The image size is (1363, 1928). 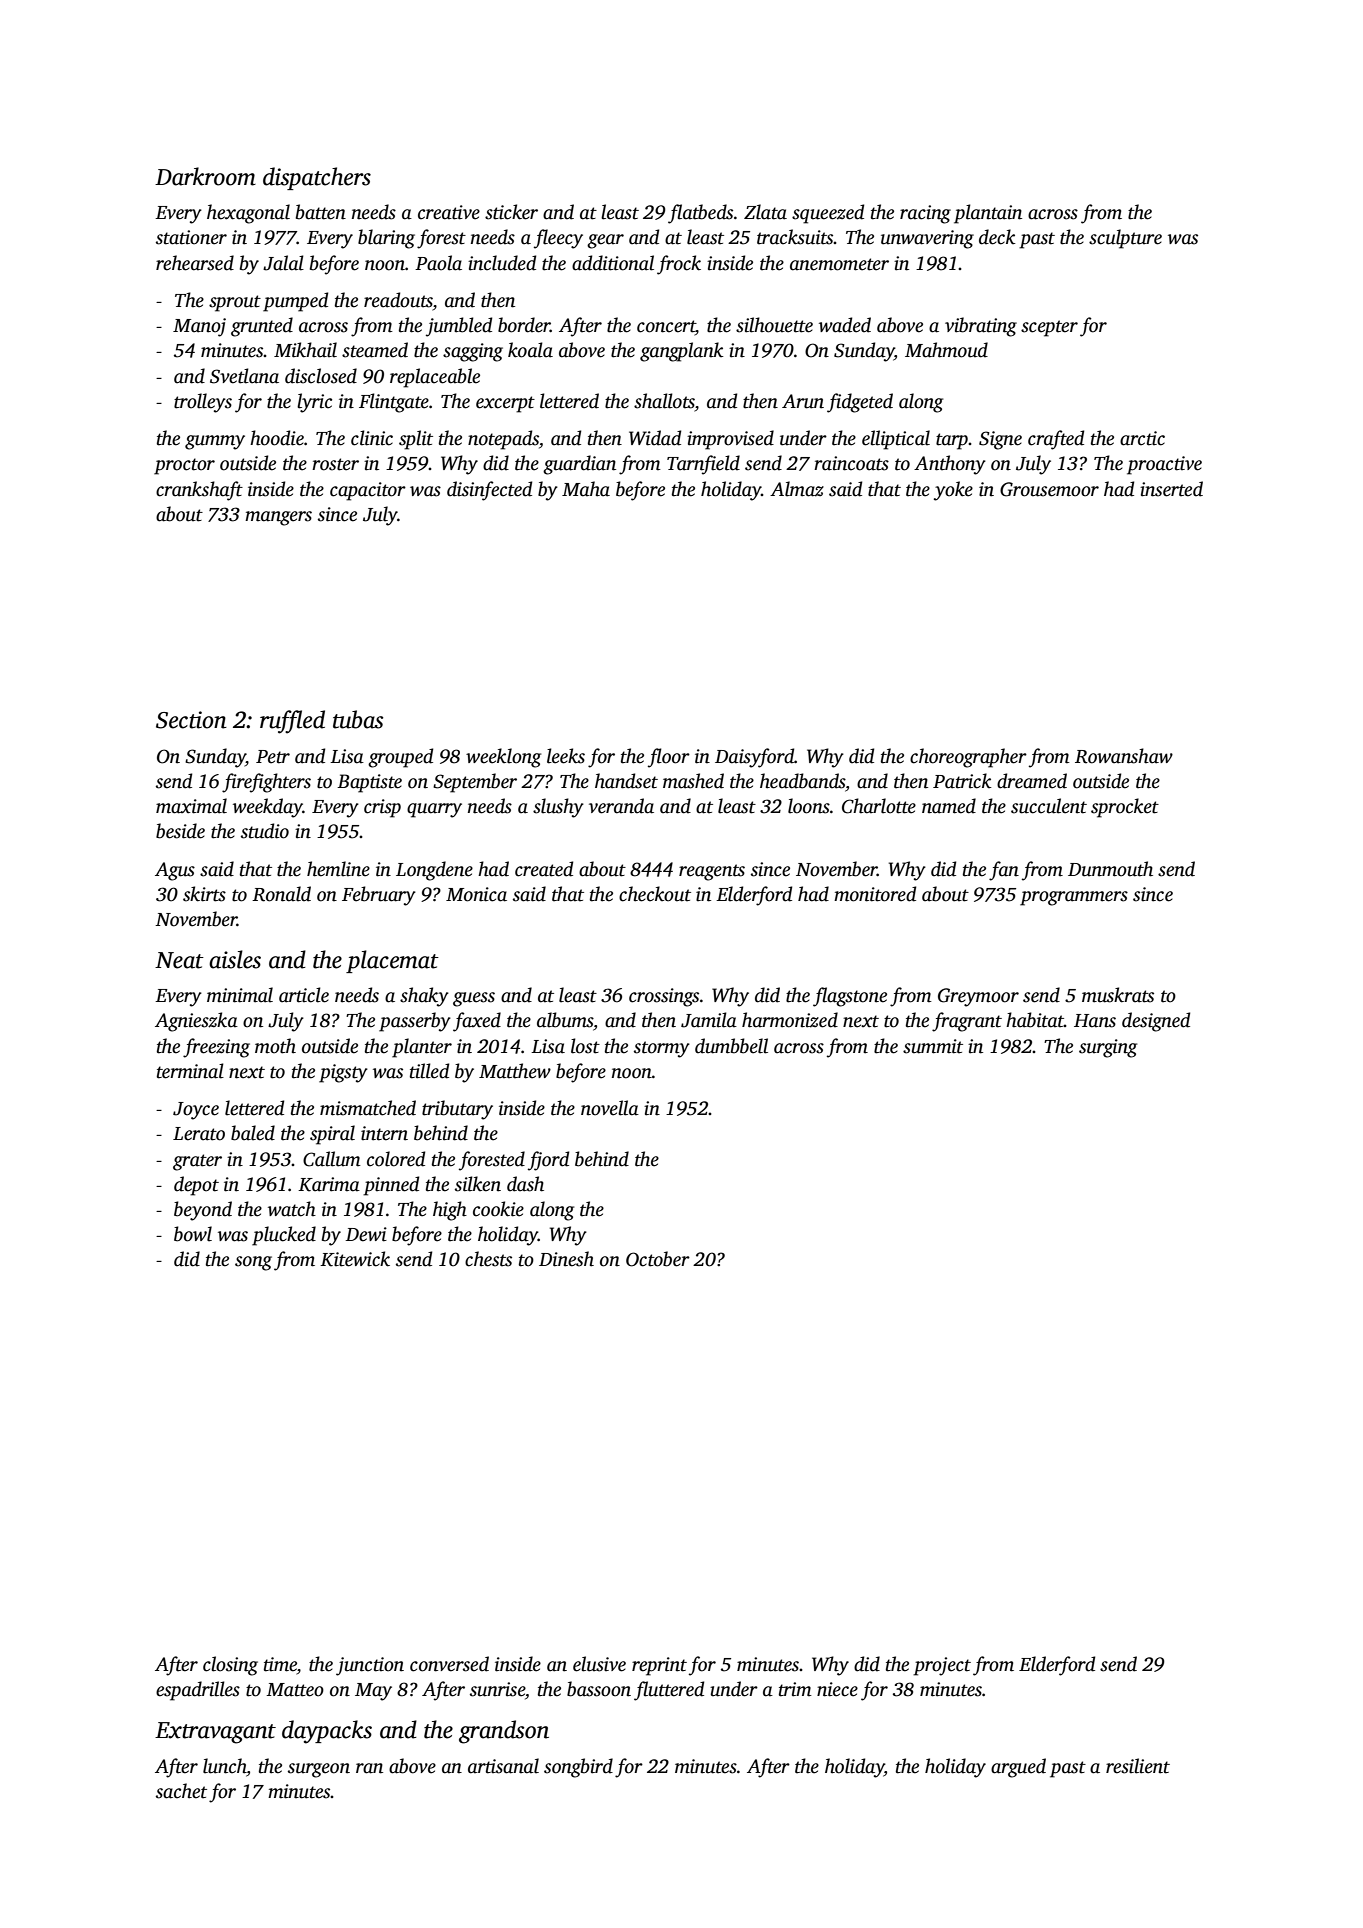 What do you see at coordinates (379, 896) in the screenshot?
I see `February` at bounding box center [379, 896].
